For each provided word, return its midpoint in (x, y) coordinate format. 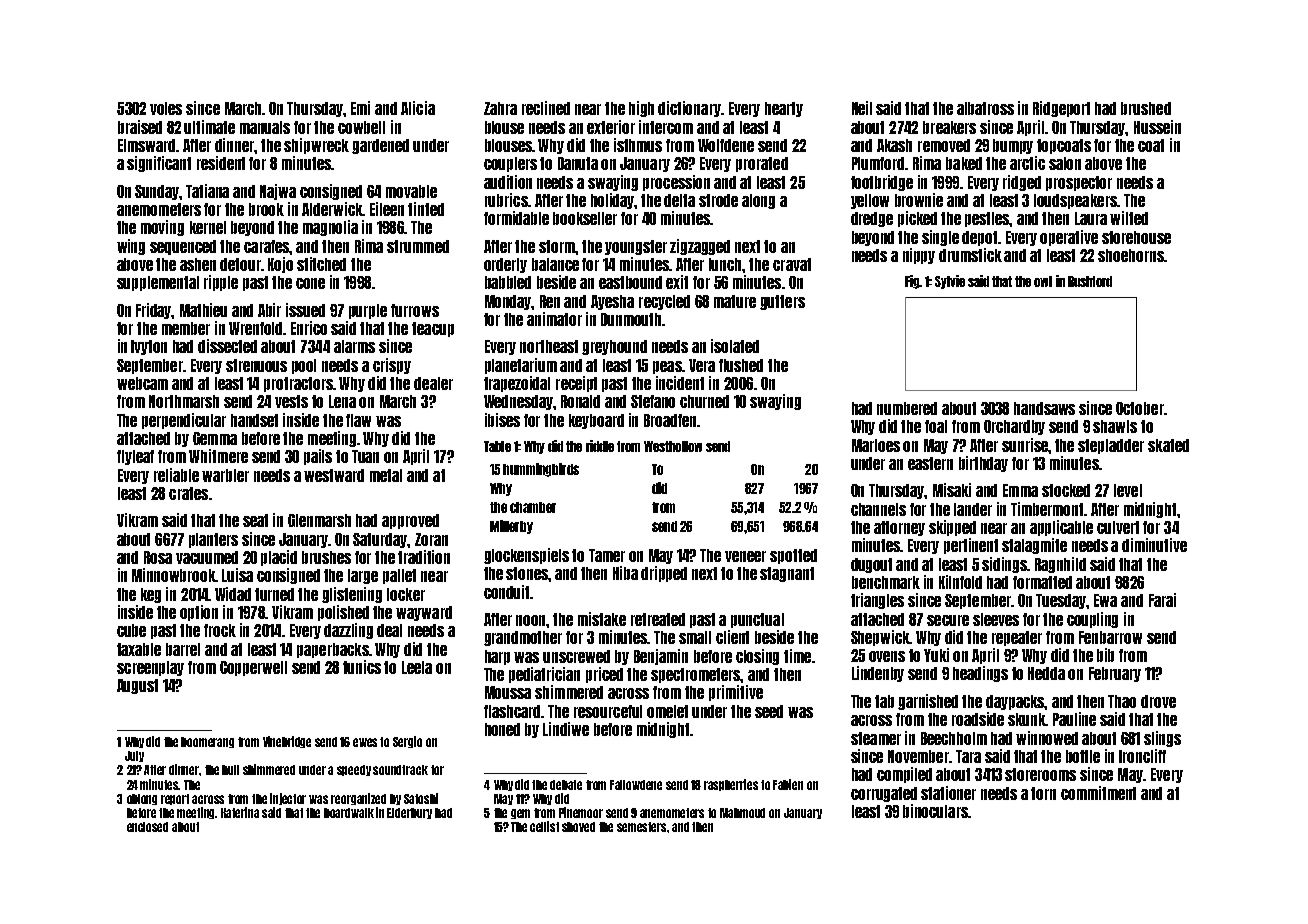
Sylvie (950, 282)
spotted (793, 556)
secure (948, 620)
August (137, 686)
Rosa (158, 557)
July (134, 756)
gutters (782, 302)
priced (604, 675)
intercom (666, 127)
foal (936, 426)
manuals (265, 127)
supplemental (158, 283)
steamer (876, 738)
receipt (576, 384)
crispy (392, 366)
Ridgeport (1061, 109)
